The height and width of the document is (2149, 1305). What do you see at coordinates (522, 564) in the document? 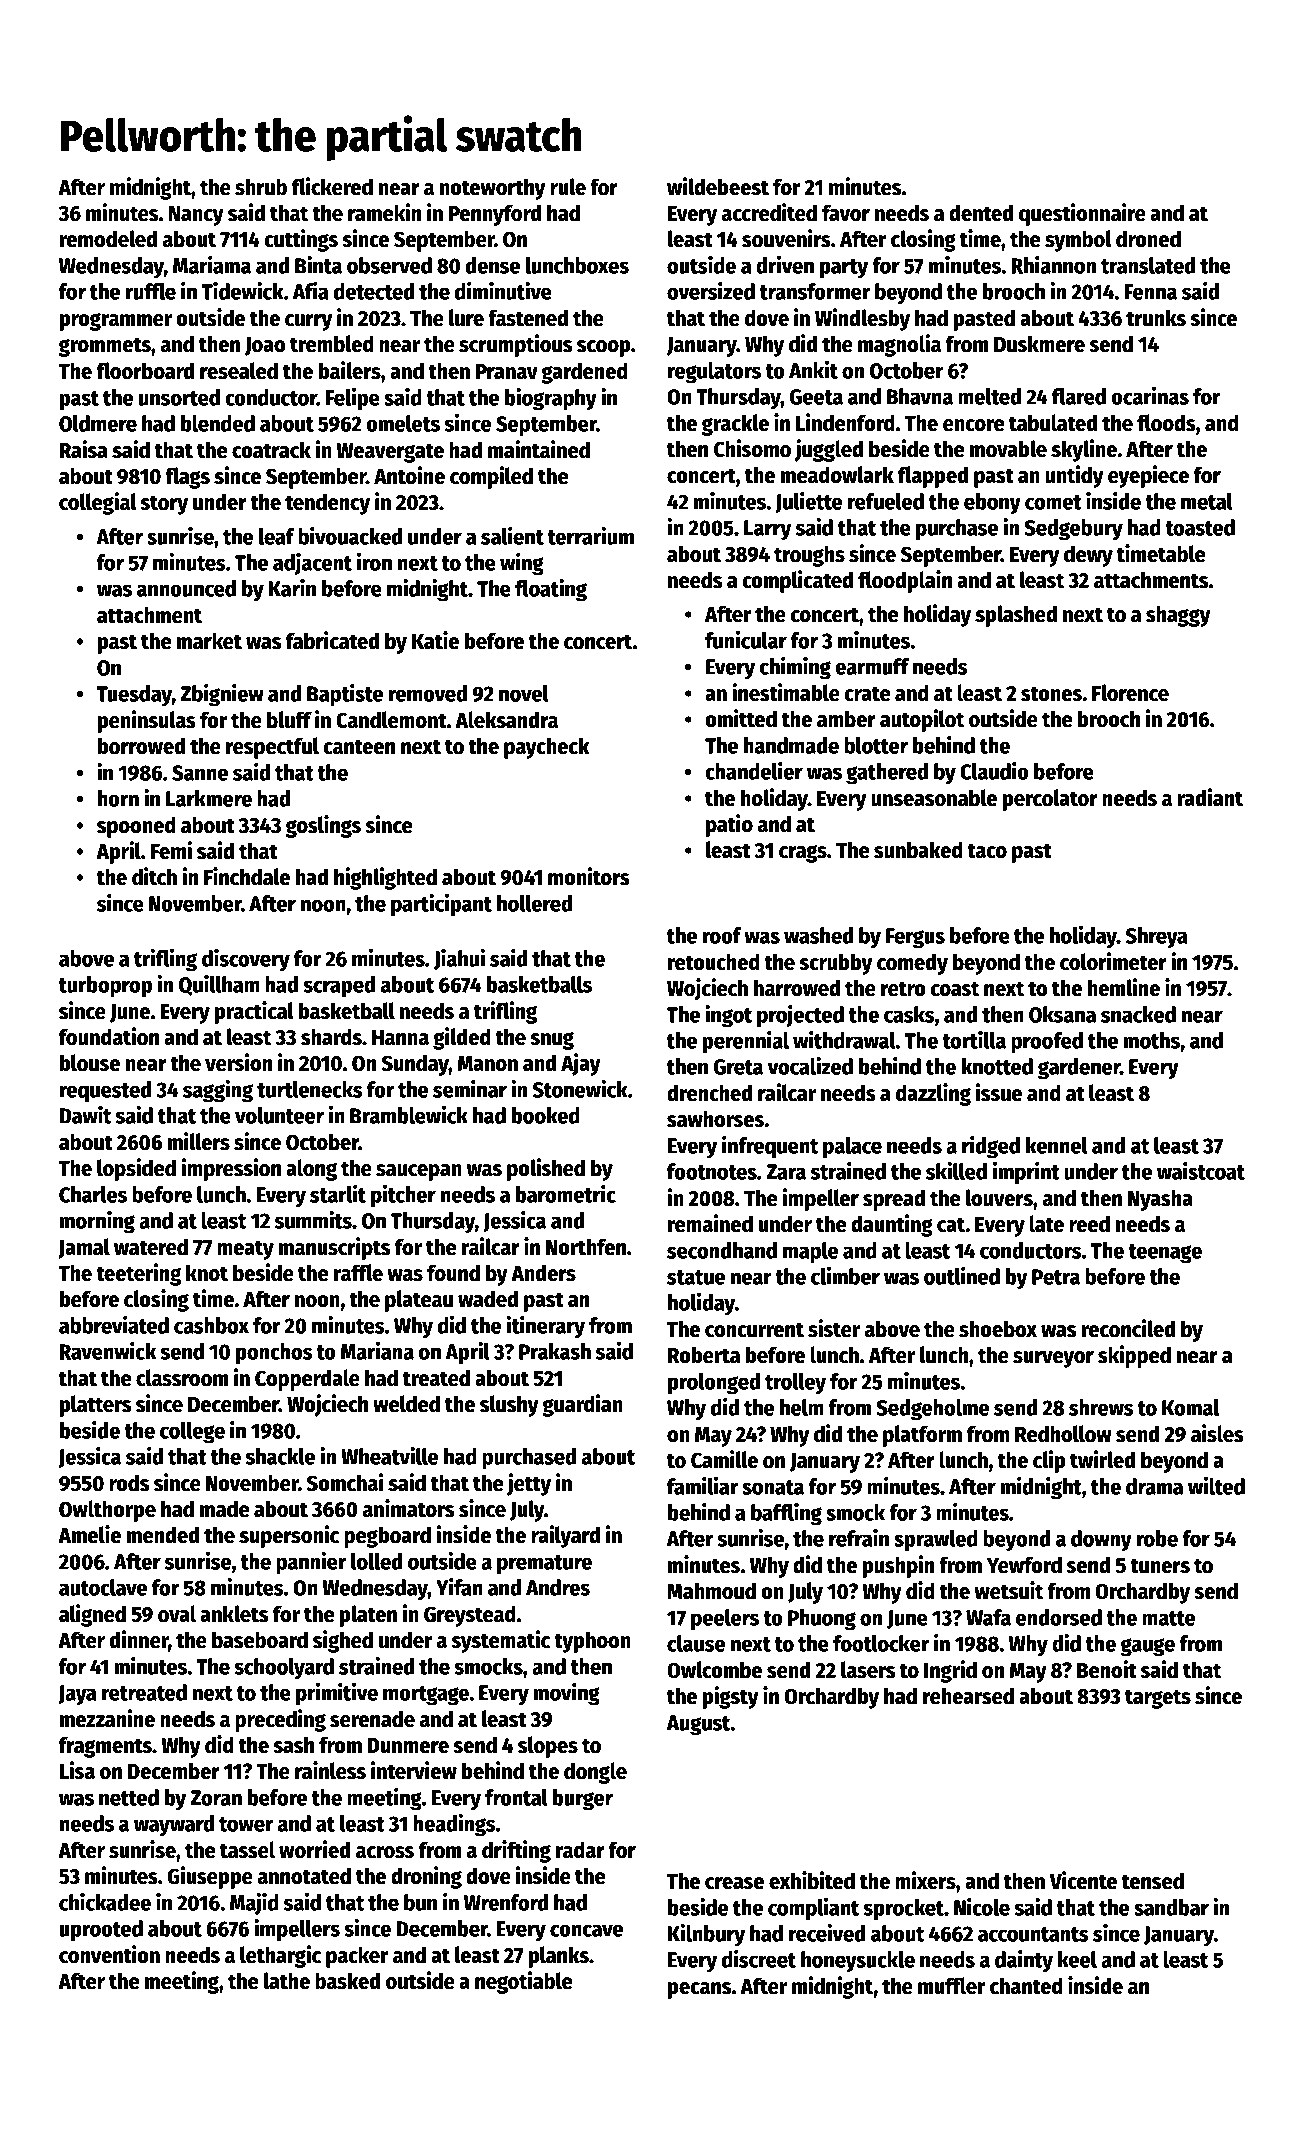
I see `wing` at bounding box center [522, 564].
